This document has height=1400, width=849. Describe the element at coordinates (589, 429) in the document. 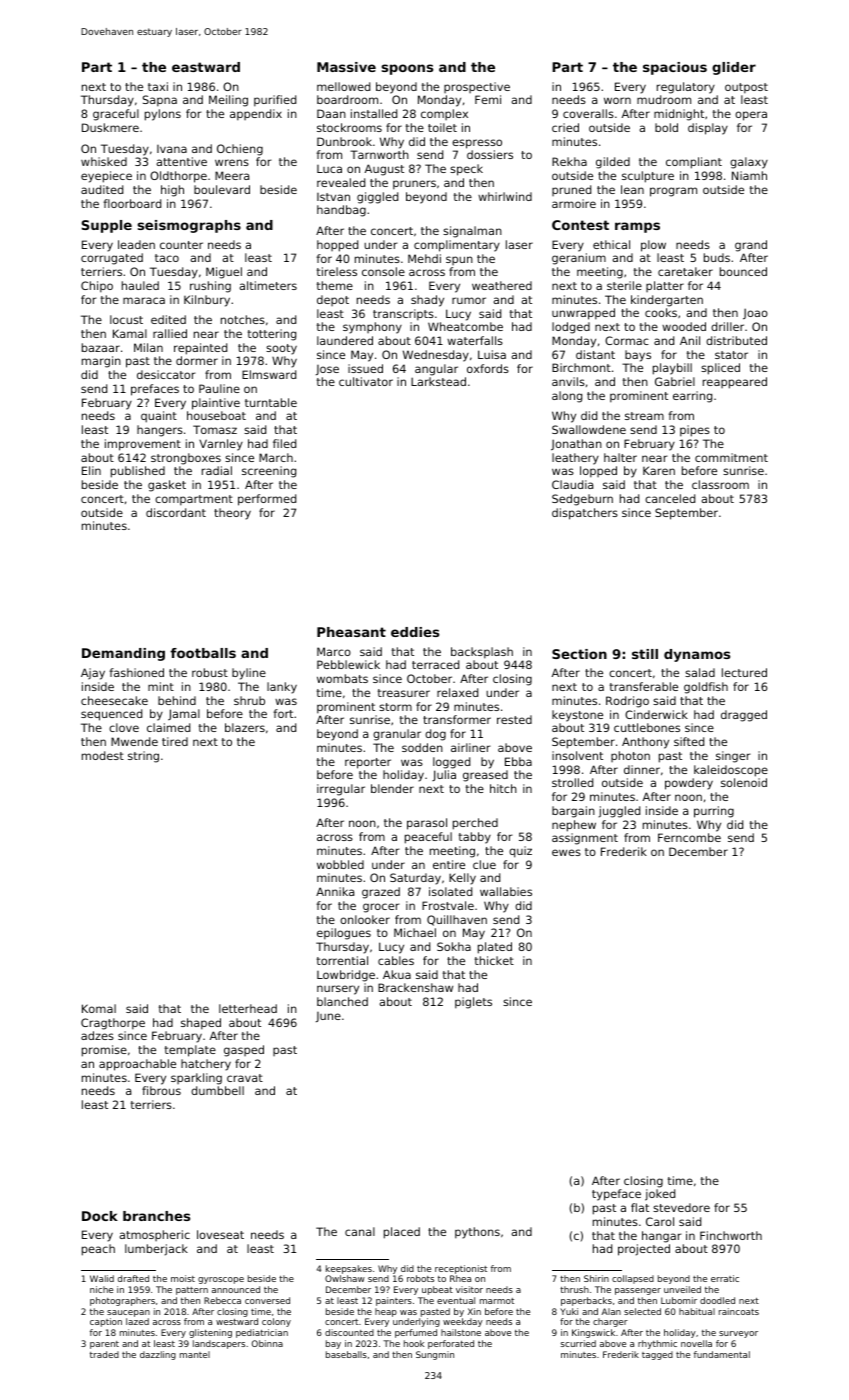

I see `Swallowdene` at that location.
